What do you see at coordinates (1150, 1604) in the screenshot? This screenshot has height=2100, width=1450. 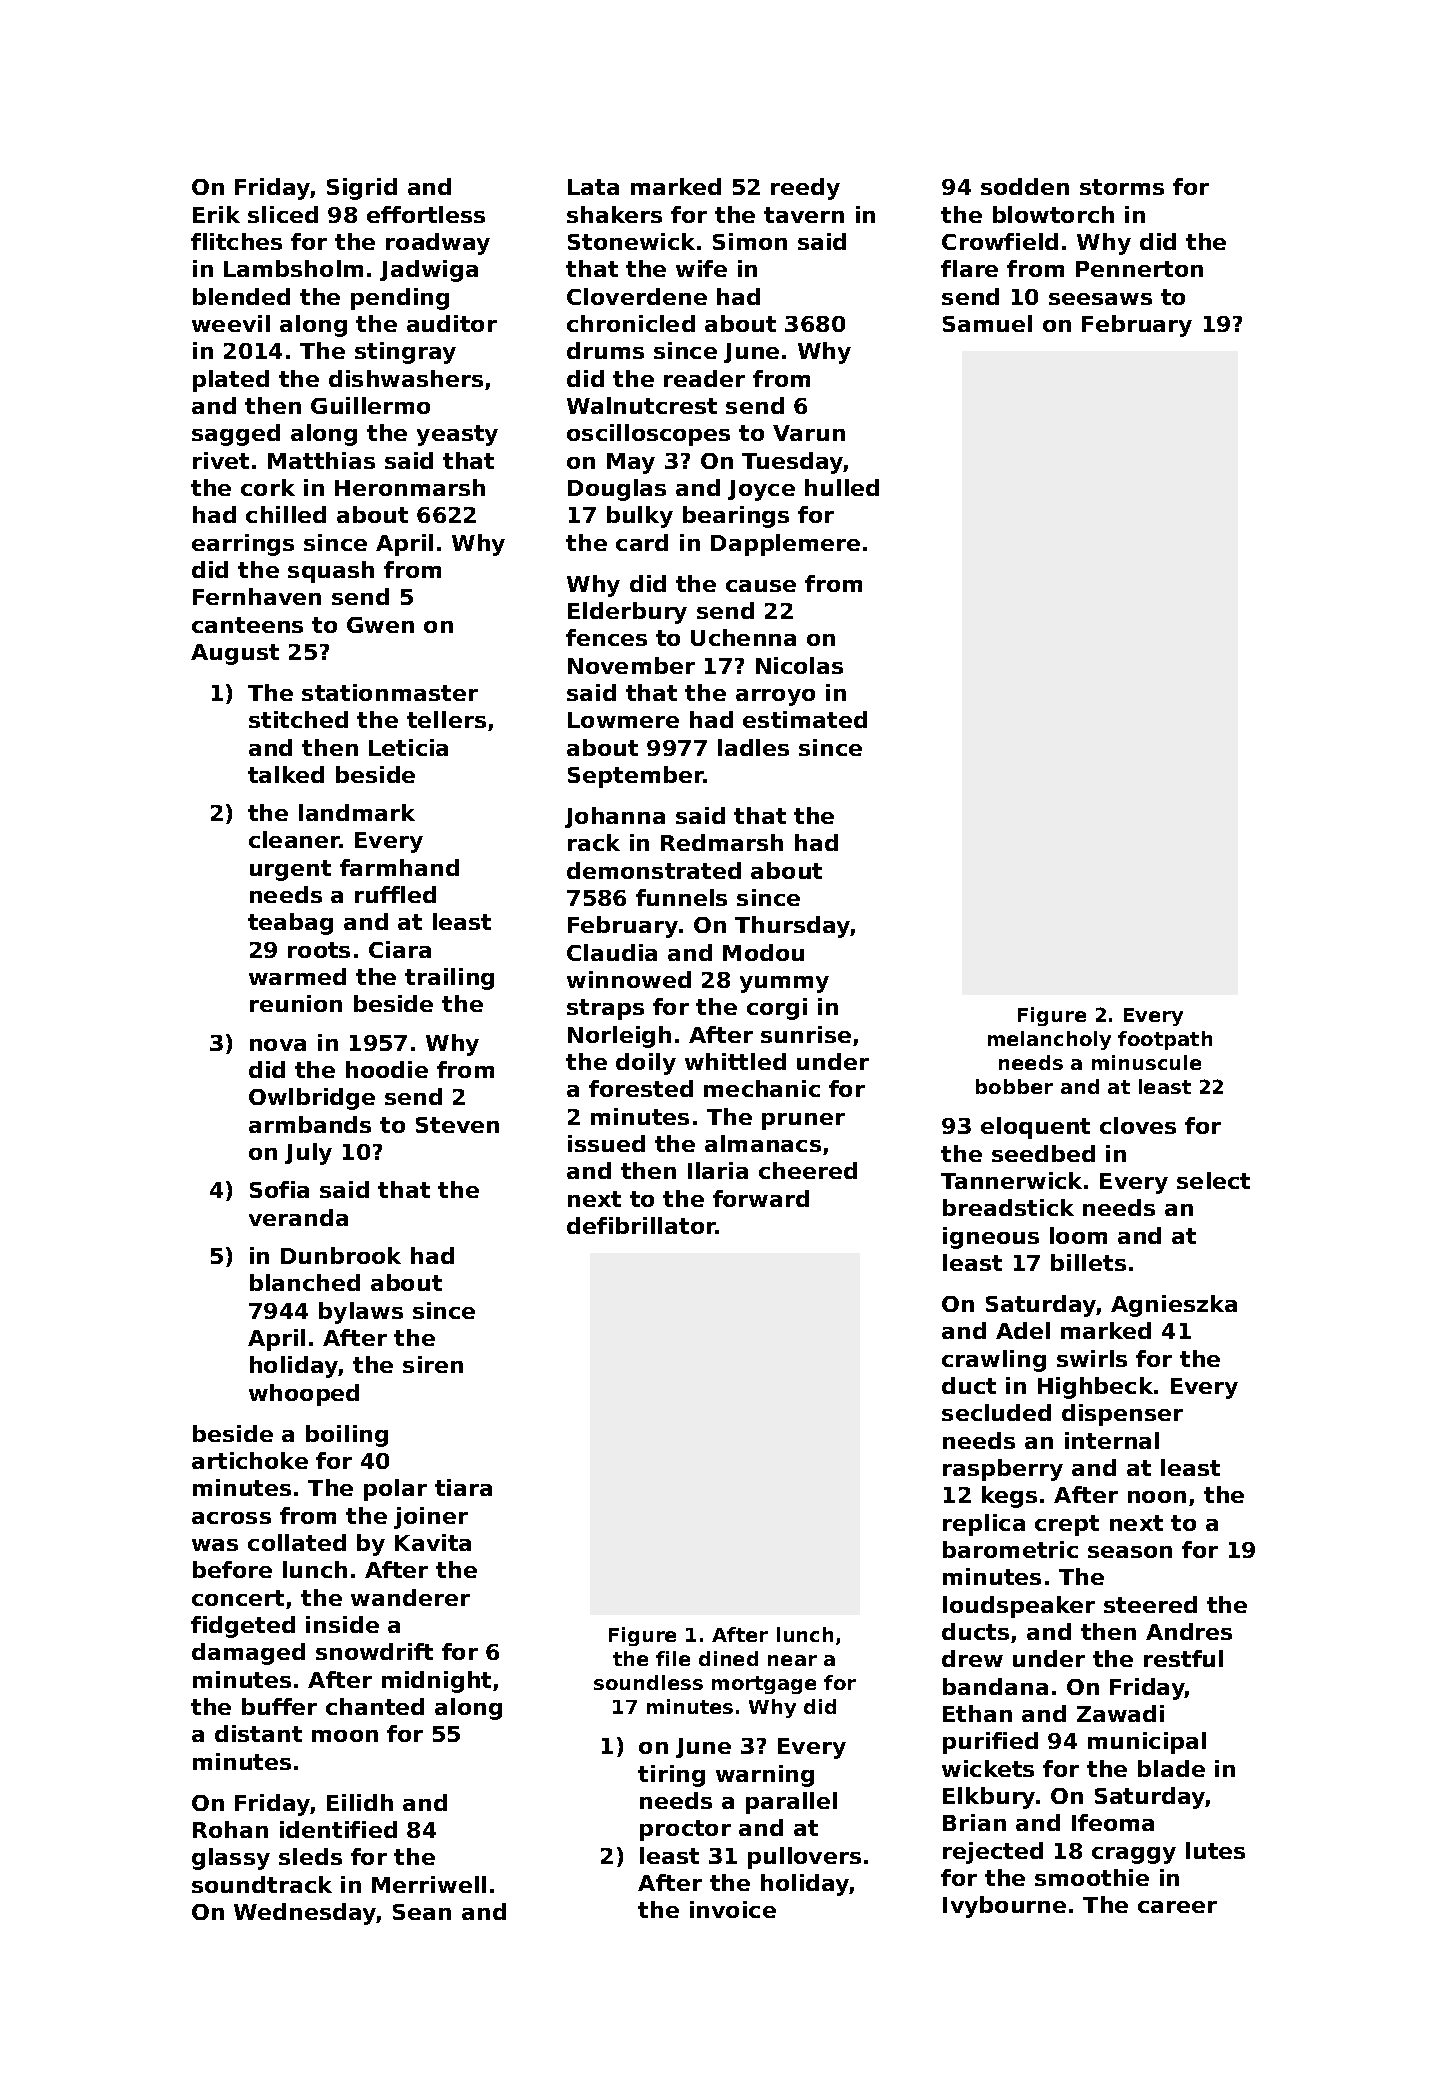 I see `steered` at bounding box center [1150, 1604].
